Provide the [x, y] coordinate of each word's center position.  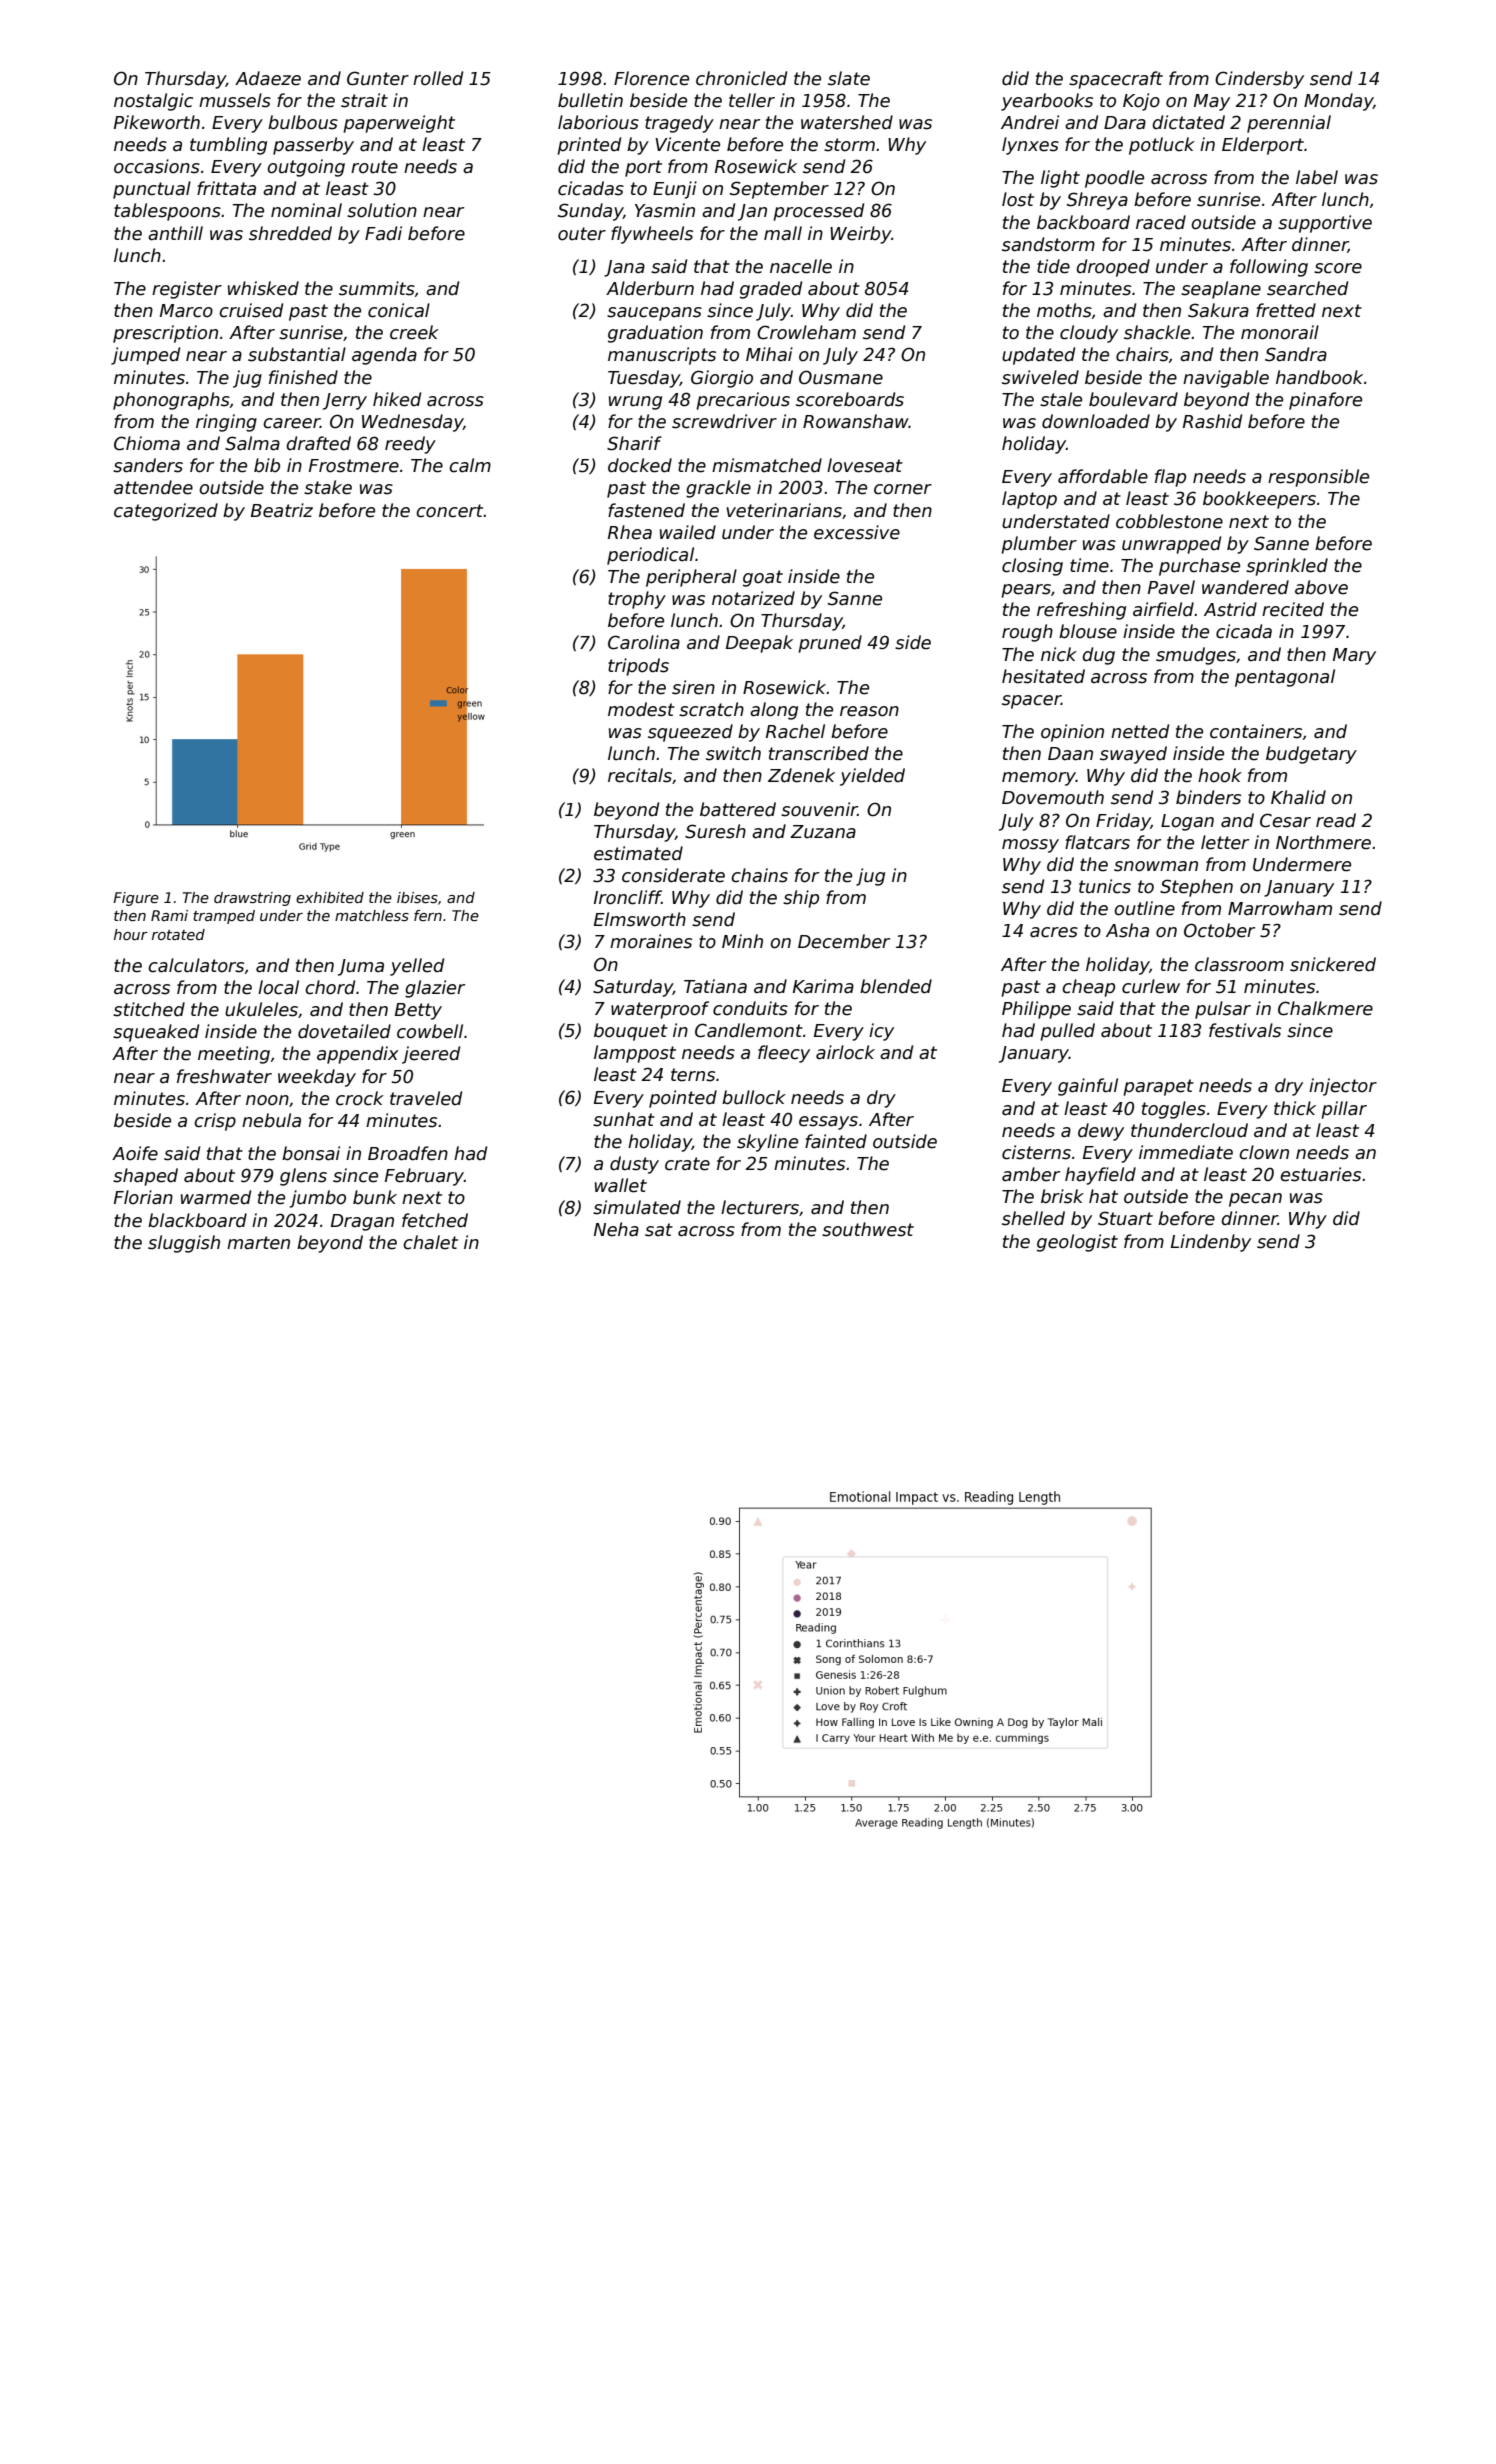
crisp [215, 1122]
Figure [136, 899]
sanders [148, 465]
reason [869, 711]
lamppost [635, 1054]
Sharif [634, 443]
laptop [1029, 500]
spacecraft [1116, 80]
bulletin [590, 100]
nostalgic [153, 102]
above [1321, 587]
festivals [1245, 1030]
